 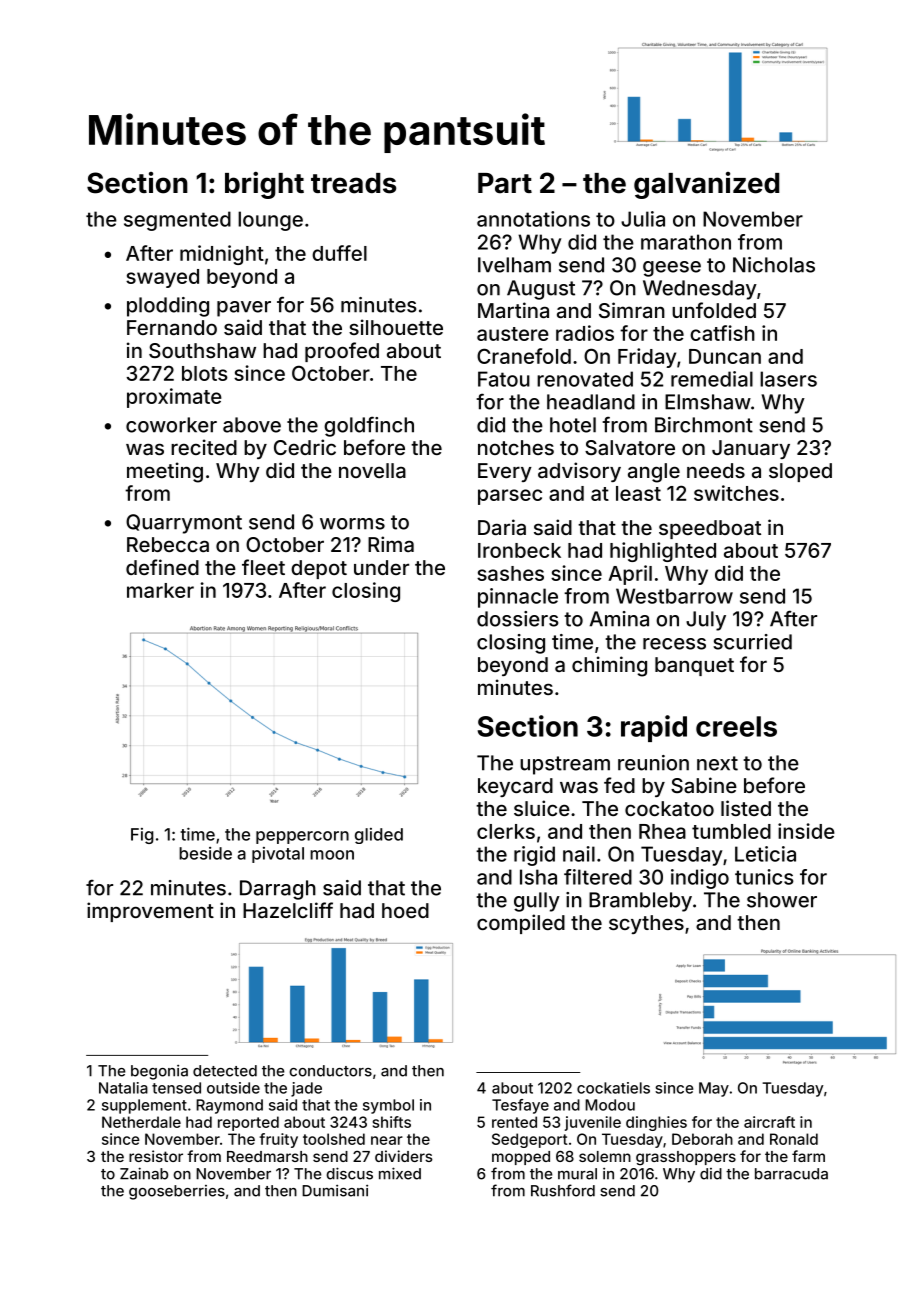 I want to click on Netherdale, so click(x=141, y=1122).
